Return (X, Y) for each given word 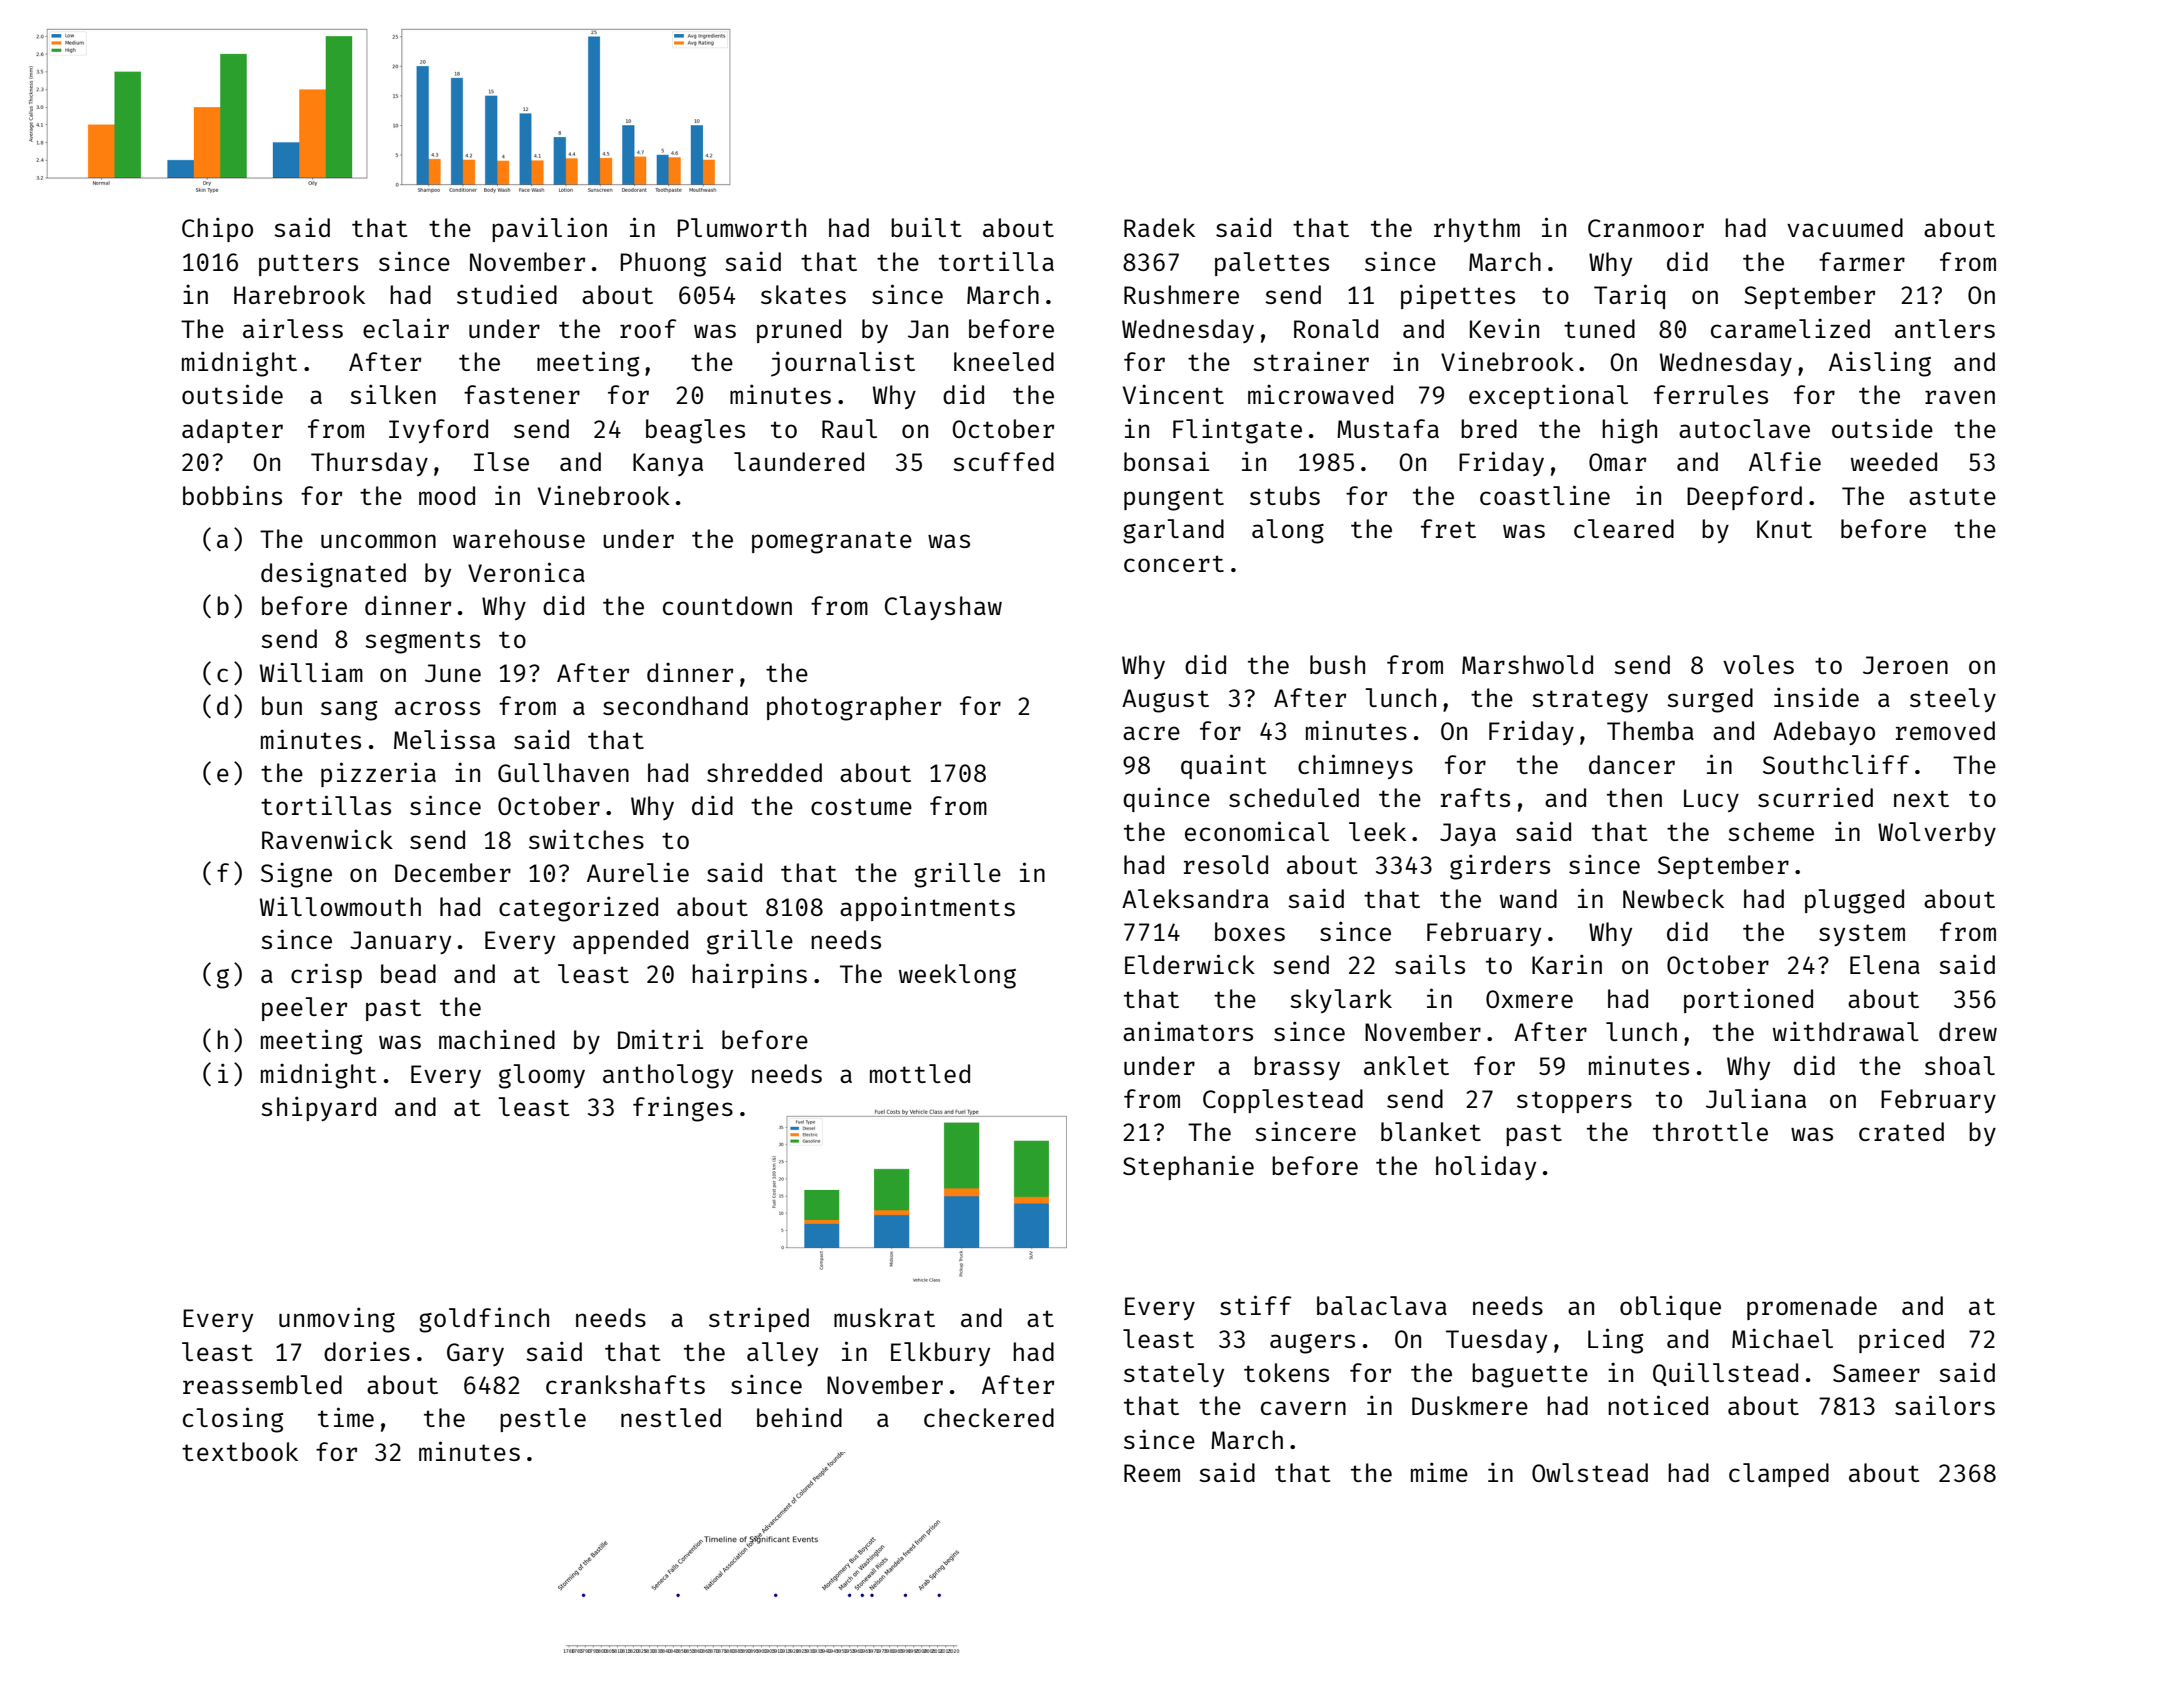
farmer (1862, 261)
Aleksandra (1195, 898)
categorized (578, 909)
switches (586, 839)
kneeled (1004, 361)
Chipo (217, 229)
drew (1968, 1031)
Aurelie (638, 872)
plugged (1854, 901)
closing (233, 1420)
